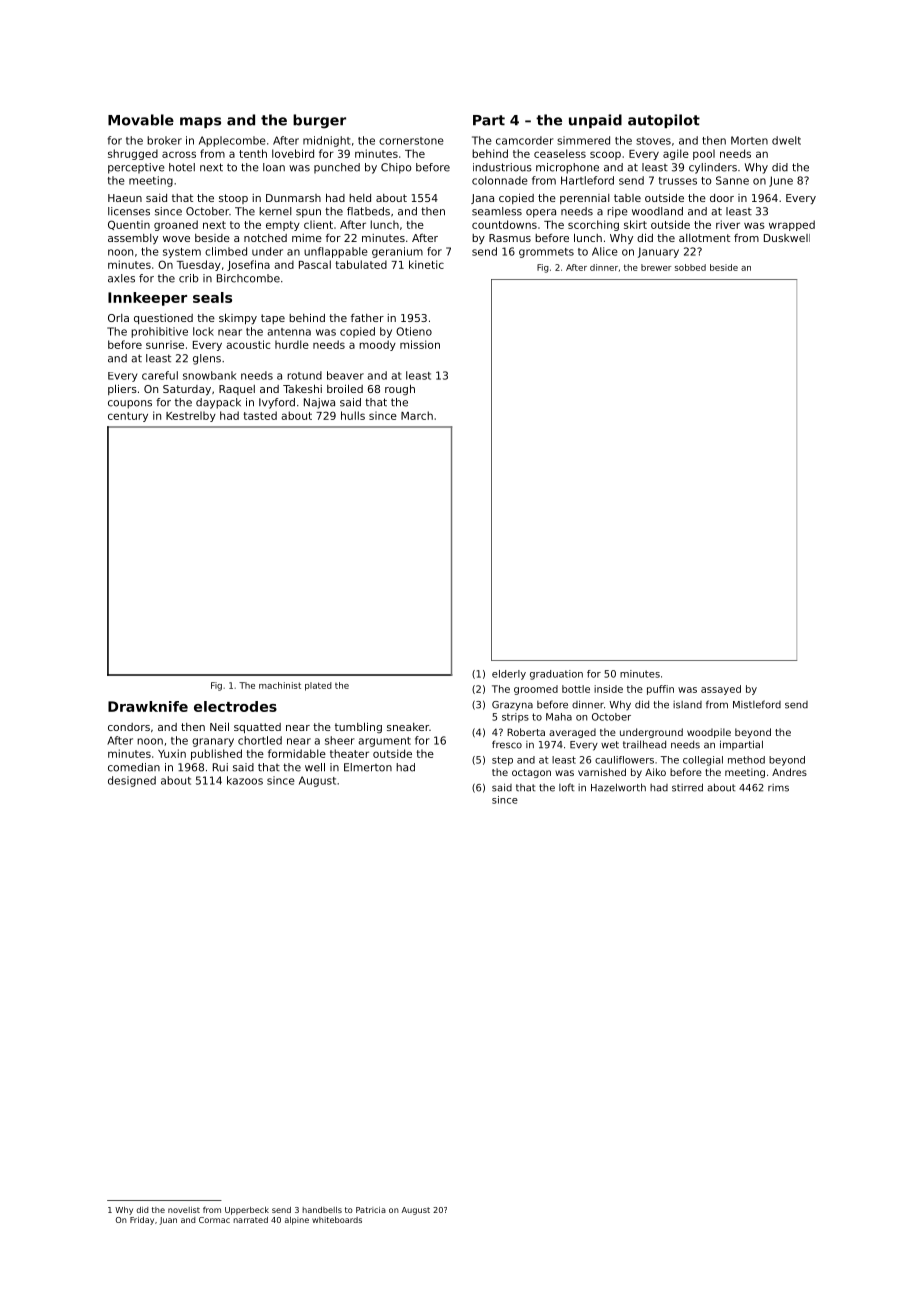  Describe the element at coordinates (595, 121) in the page. I see `unpaid` at that location.
